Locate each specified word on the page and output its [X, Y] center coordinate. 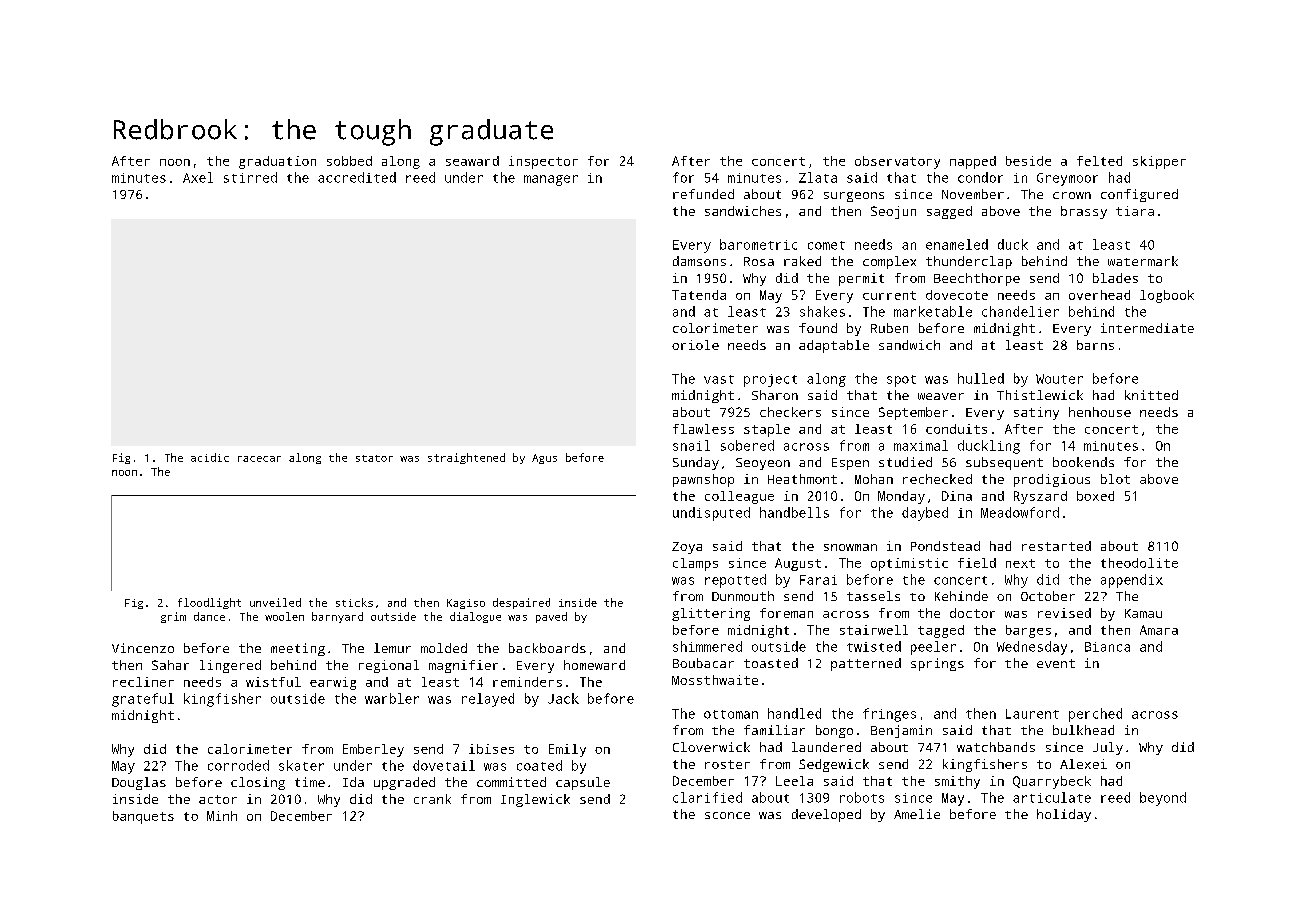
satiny [1036, 413]
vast [719, 379]
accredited [357, 177]
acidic [210, 457]
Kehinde [961, 596]
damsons [699, 261]
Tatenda [699, 295]
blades [1115, 278]
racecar [259, 459]
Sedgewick [834, 765]
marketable [933, 311]
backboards [547, 648]
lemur [392, 648]
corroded [238, 765]
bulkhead [1083, 730]
